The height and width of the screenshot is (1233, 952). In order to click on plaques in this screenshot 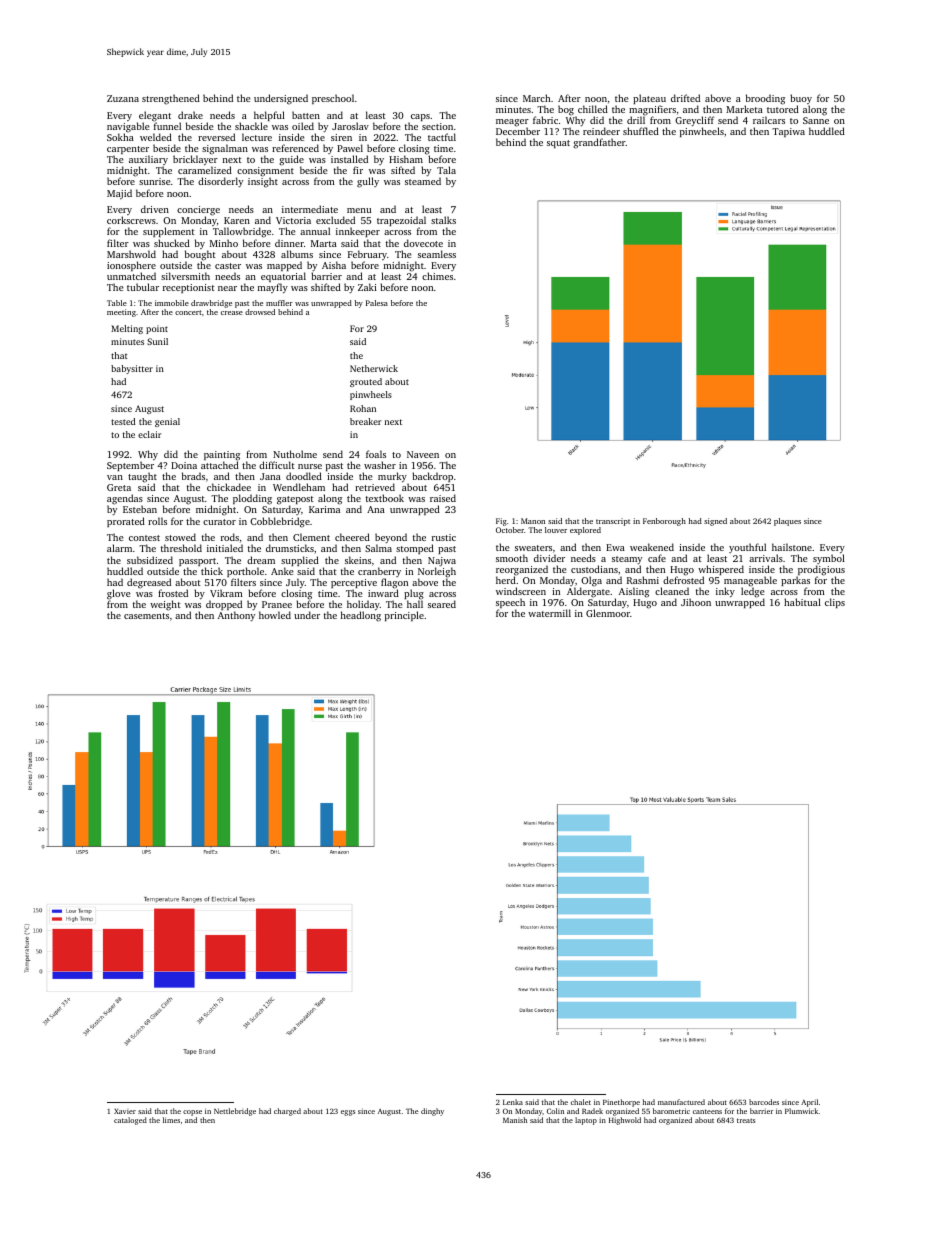, I will do `click(787, 522)`.
